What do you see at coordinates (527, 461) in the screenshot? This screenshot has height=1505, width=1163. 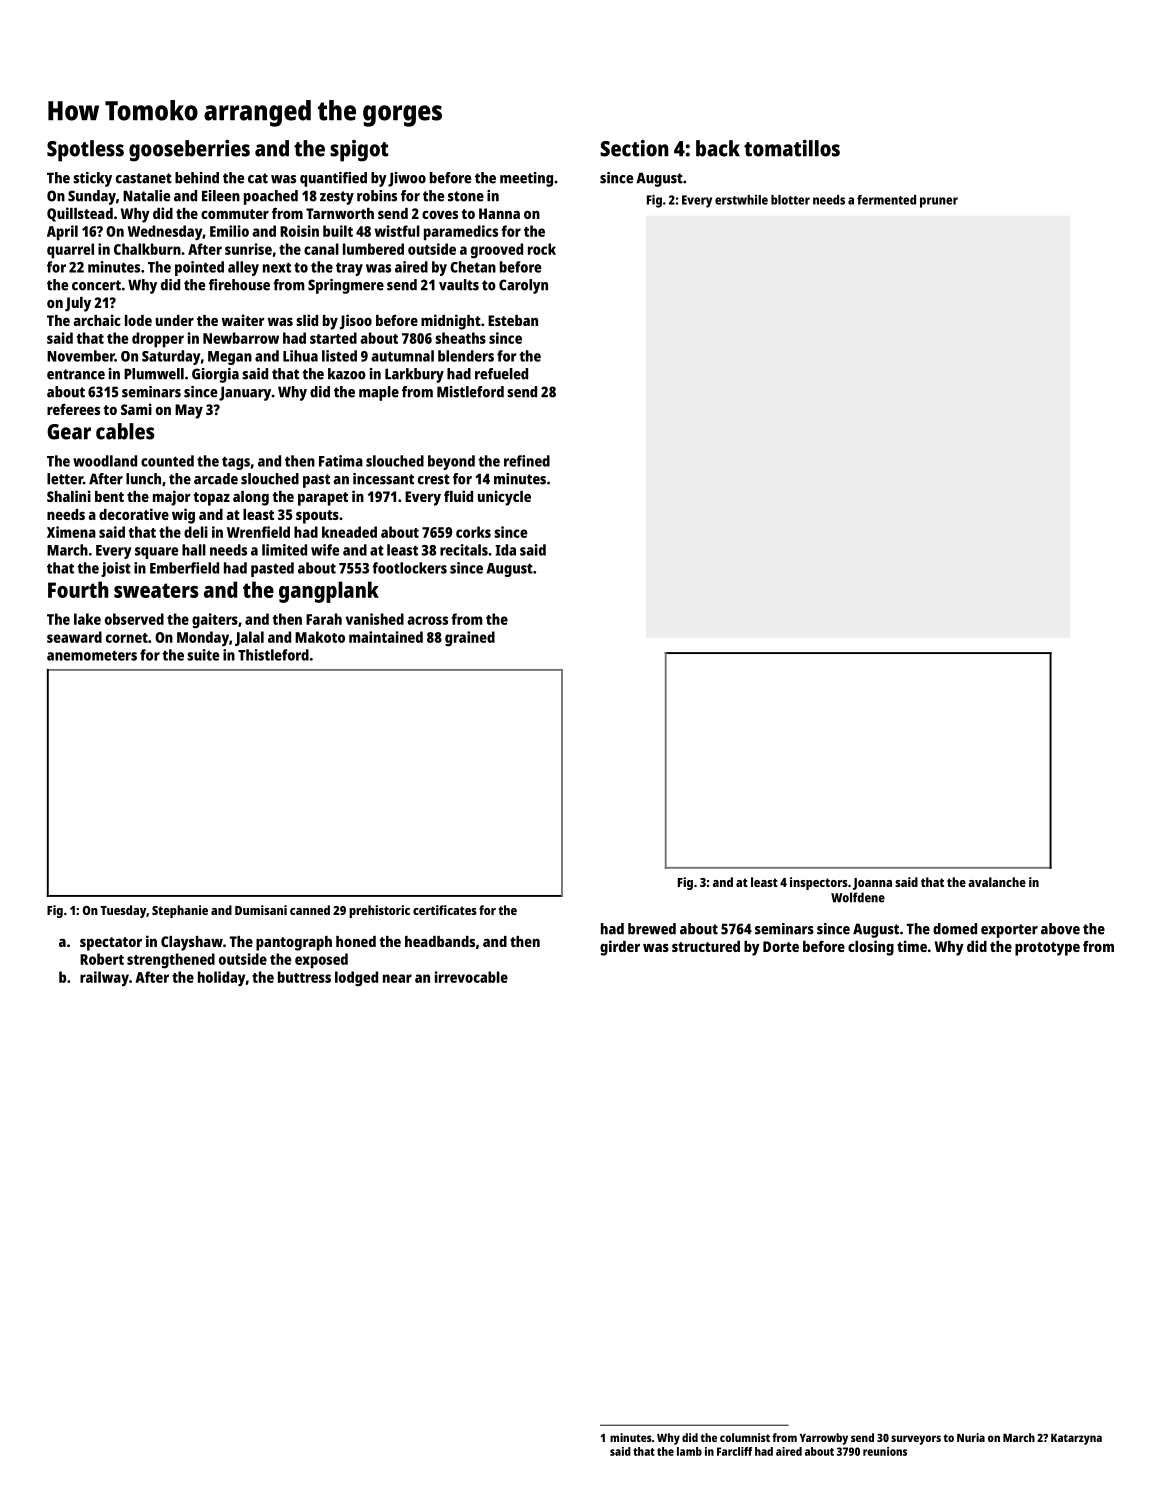 I see `refined` at bounding box center [527, 461].
